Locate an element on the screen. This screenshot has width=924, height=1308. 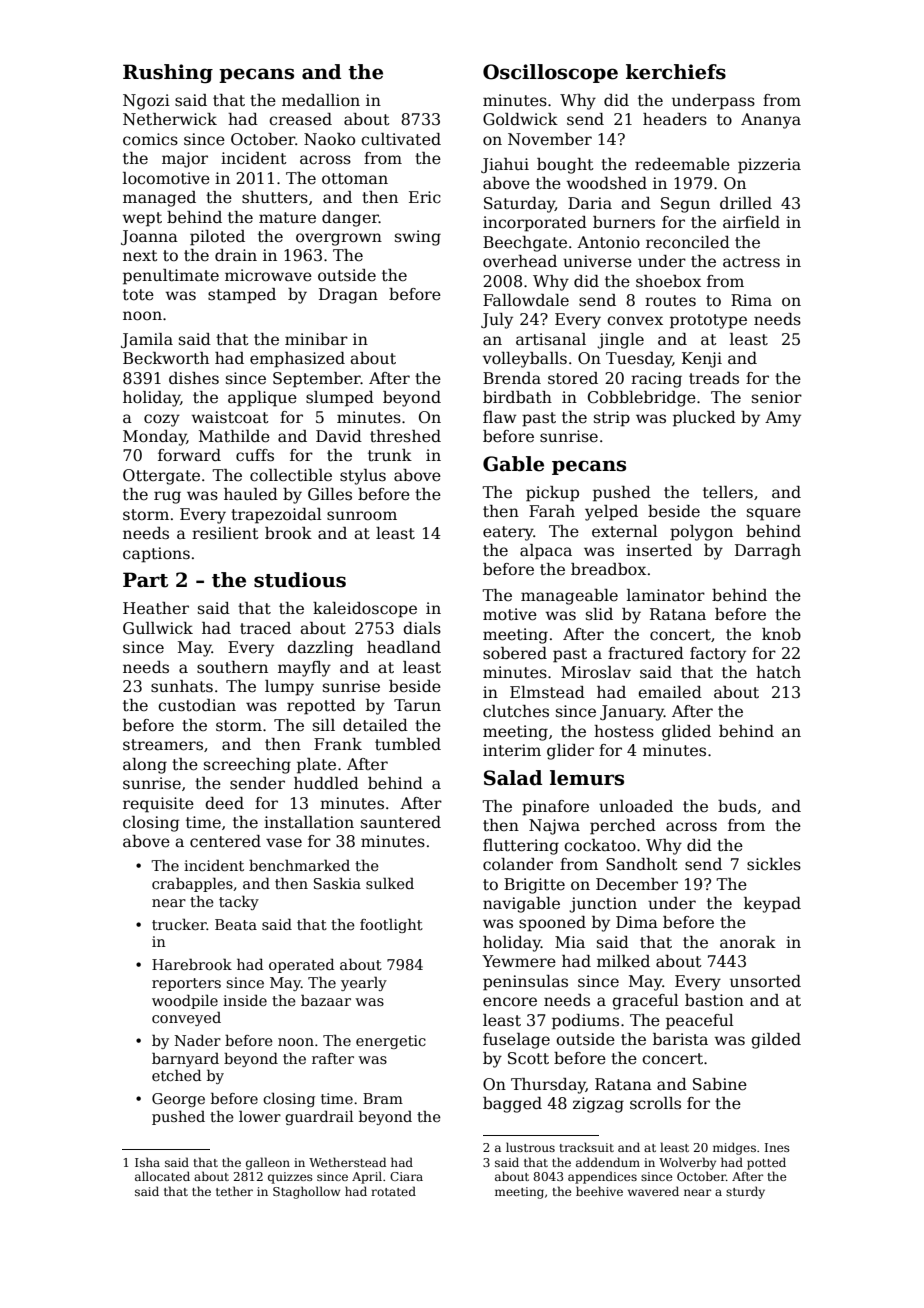
encore is located at coordinates (510, 1002).
